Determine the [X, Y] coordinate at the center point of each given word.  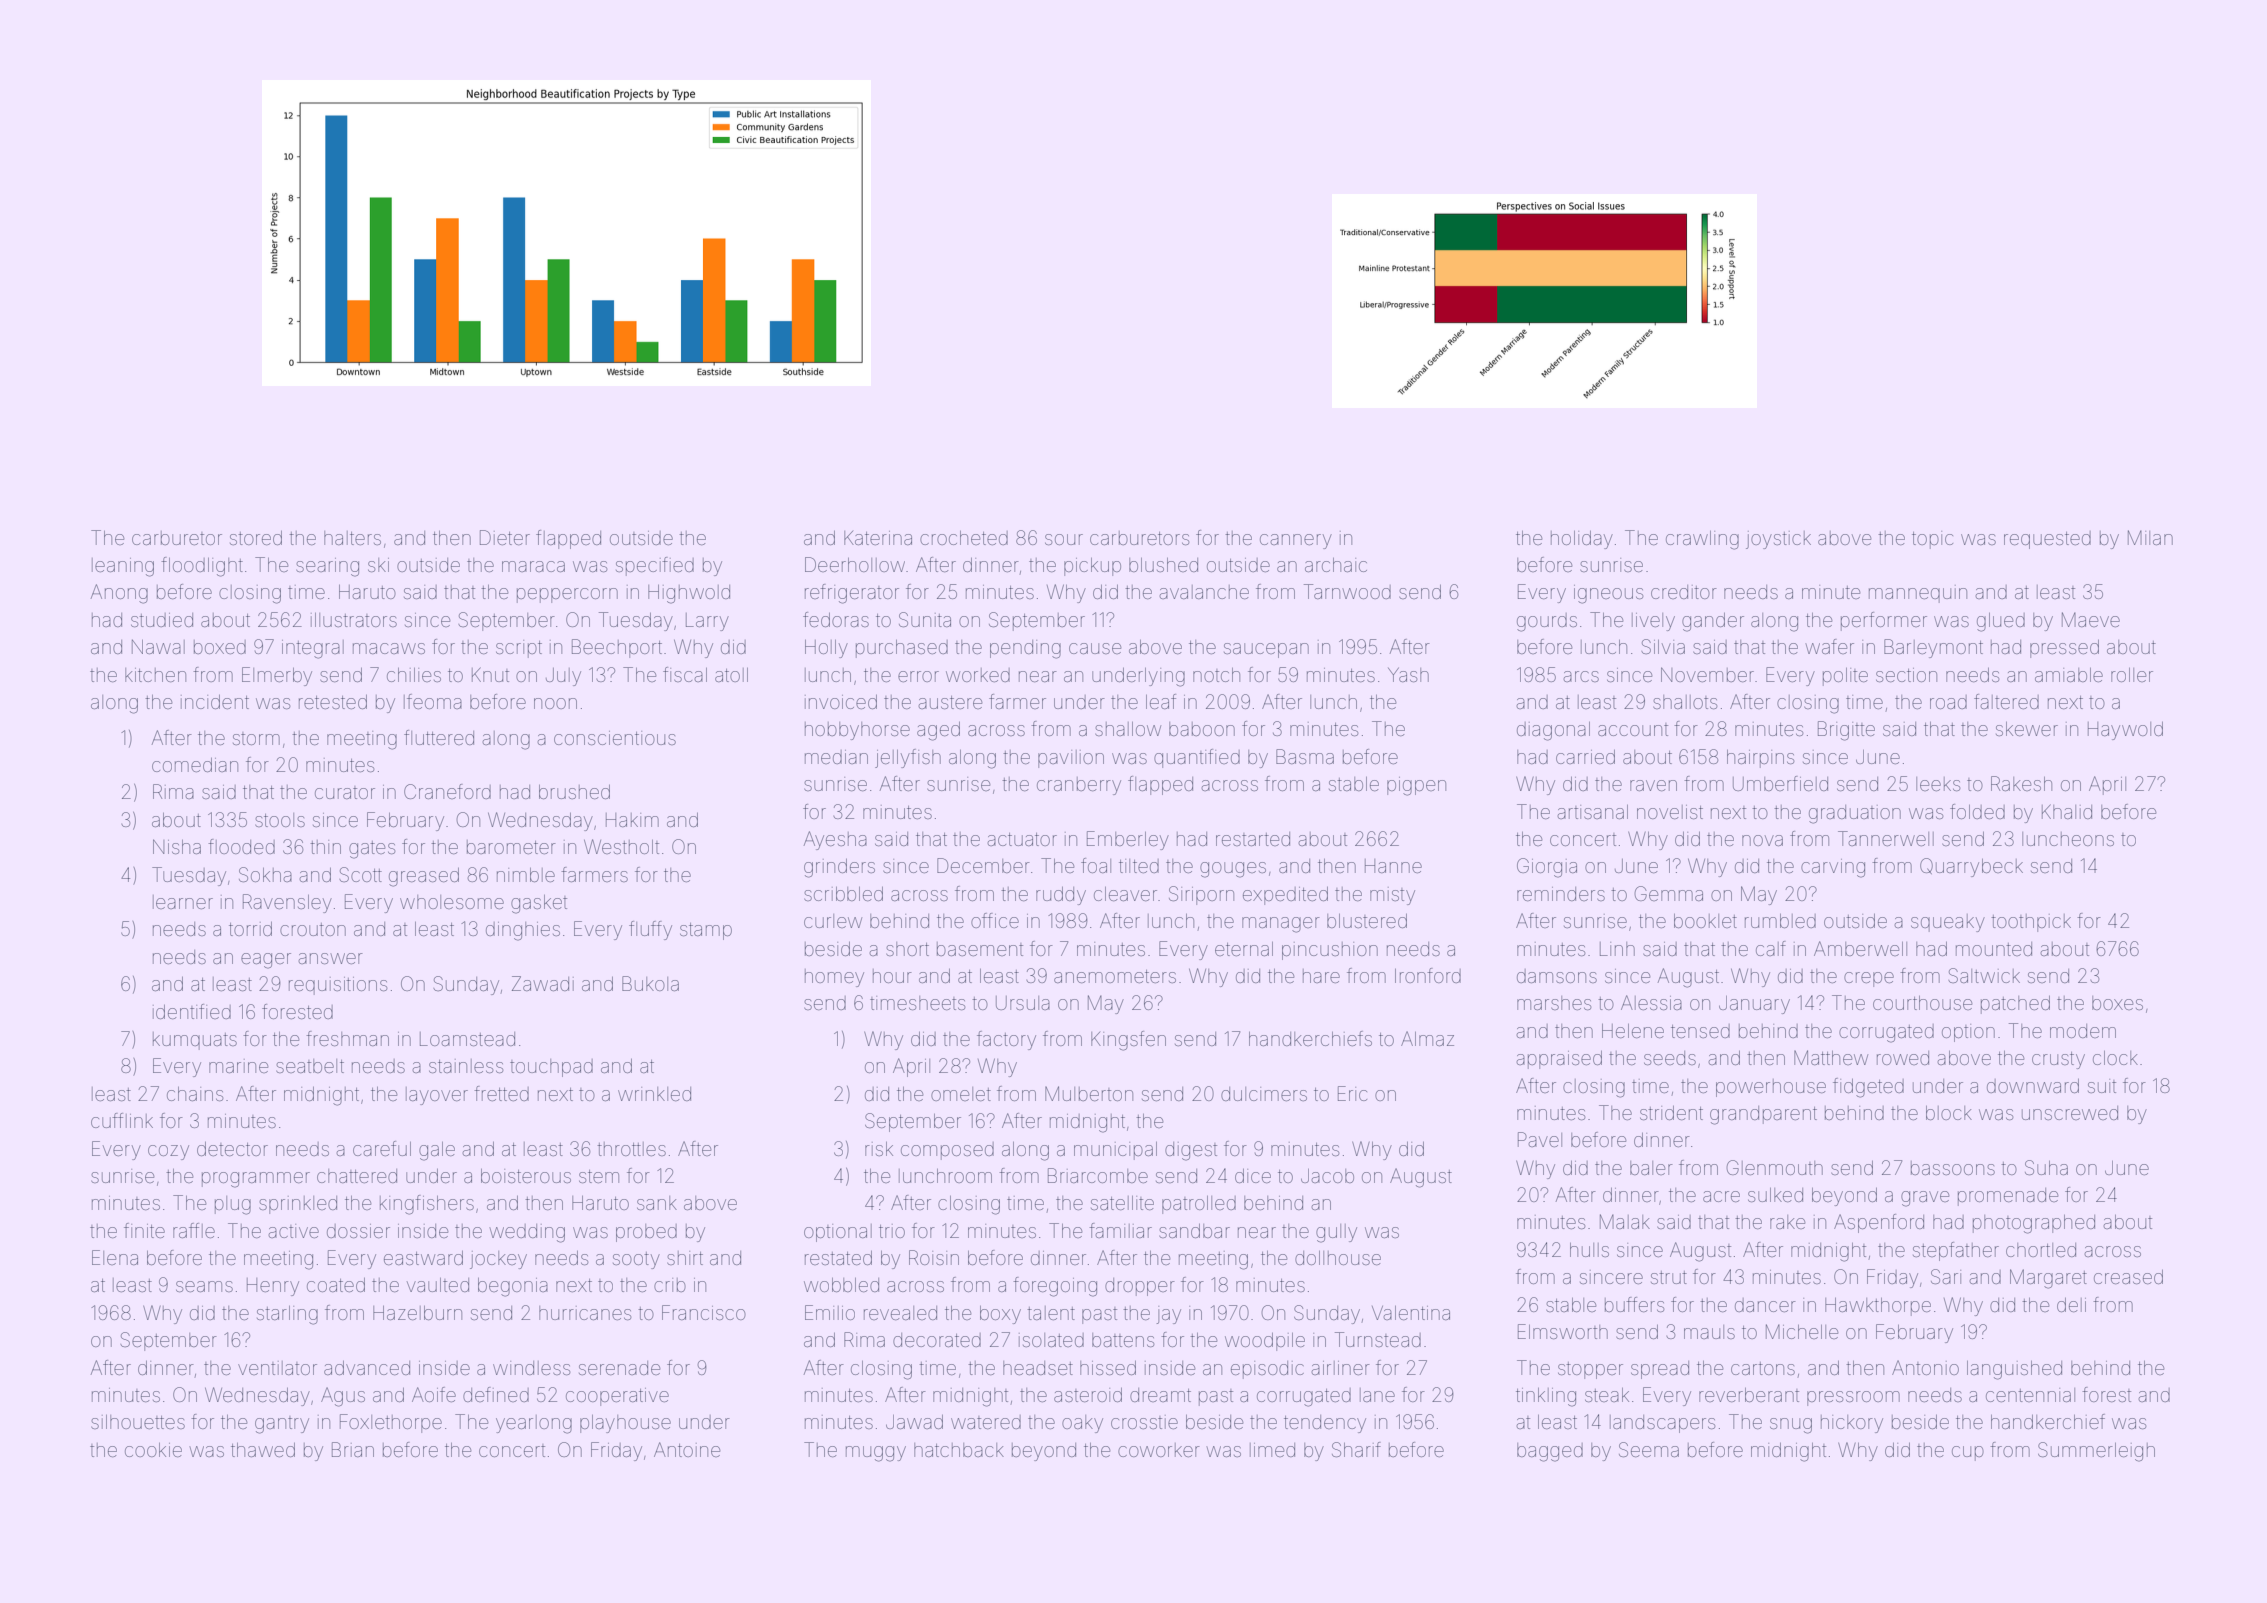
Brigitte [1846, 731]
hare [1321, 976]
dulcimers [1264, 1094]
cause [1095, 648]
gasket [539, 904]
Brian [353, 1449]
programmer [256, 1180]
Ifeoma [433, 701]
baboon [1202, 729]
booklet [1705, 921]
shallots [1685, 702]
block [1949, 1113]
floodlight [202, 567]
